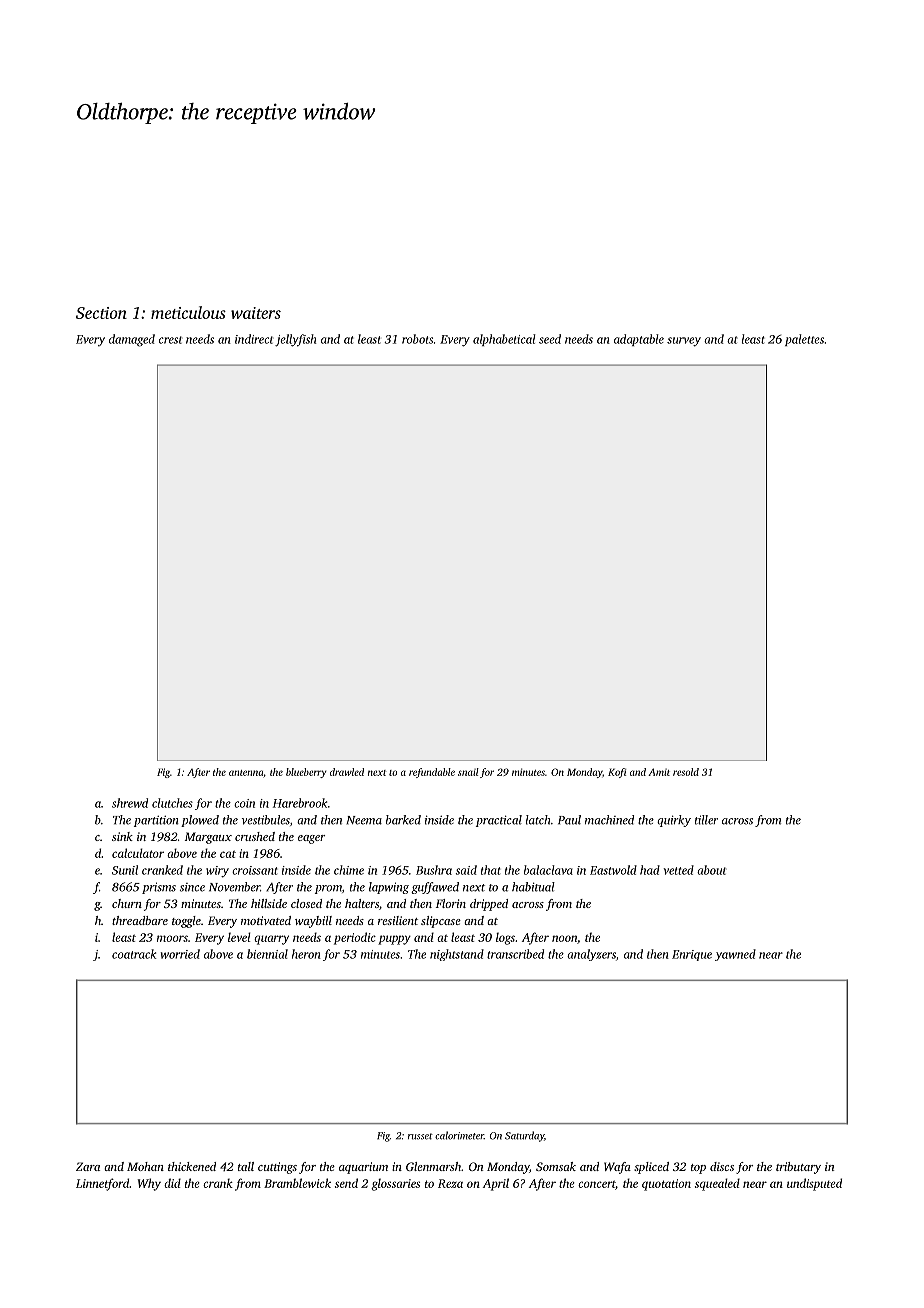 The image size is (924, 1308). What do you see at coordinates (363, 1168) in the screenshot?
I see `aquarium` at bounding box center [363, 1168].
